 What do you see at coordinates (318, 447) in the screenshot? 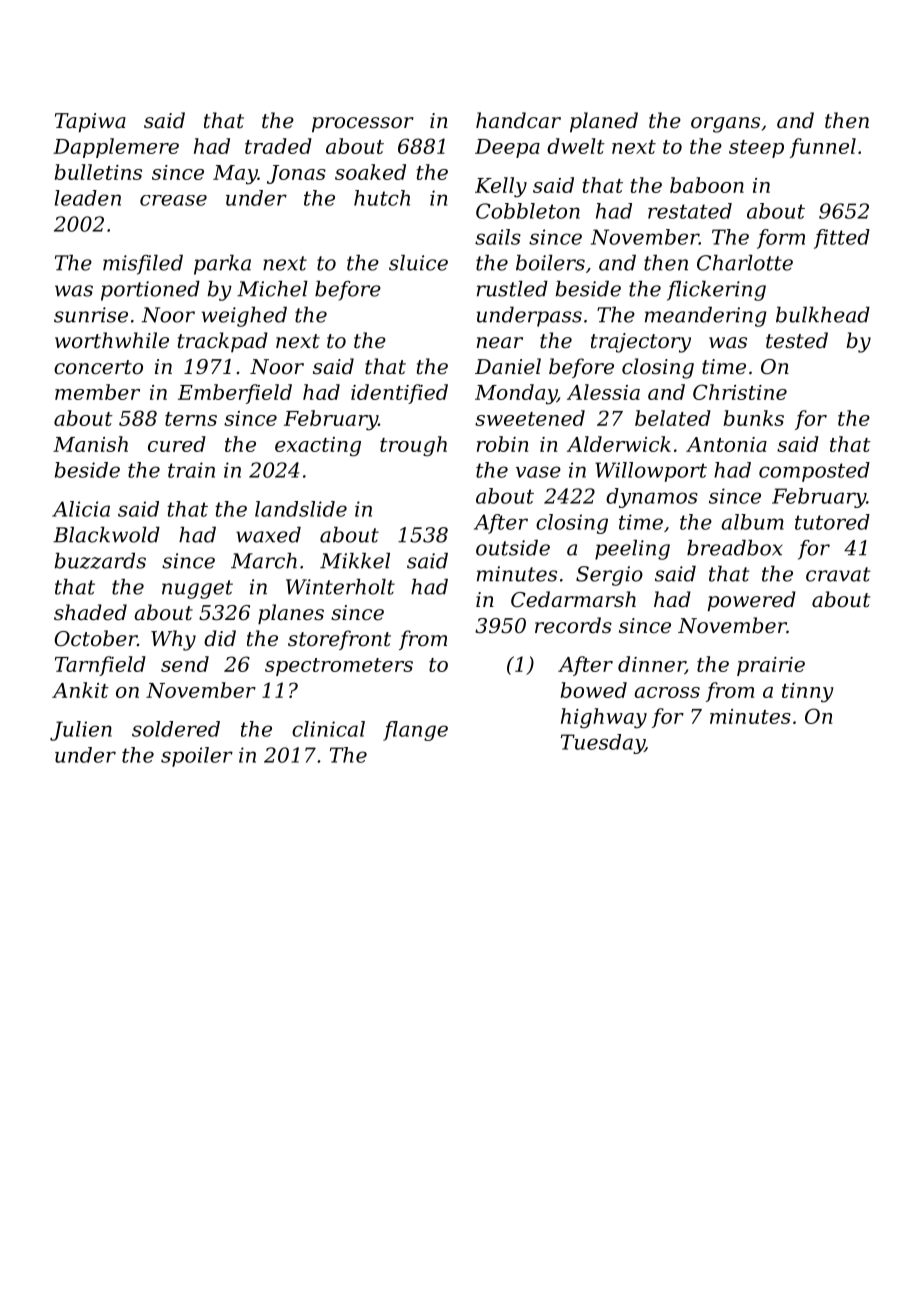
I see `exacting` at bounding box center [318, 447].
